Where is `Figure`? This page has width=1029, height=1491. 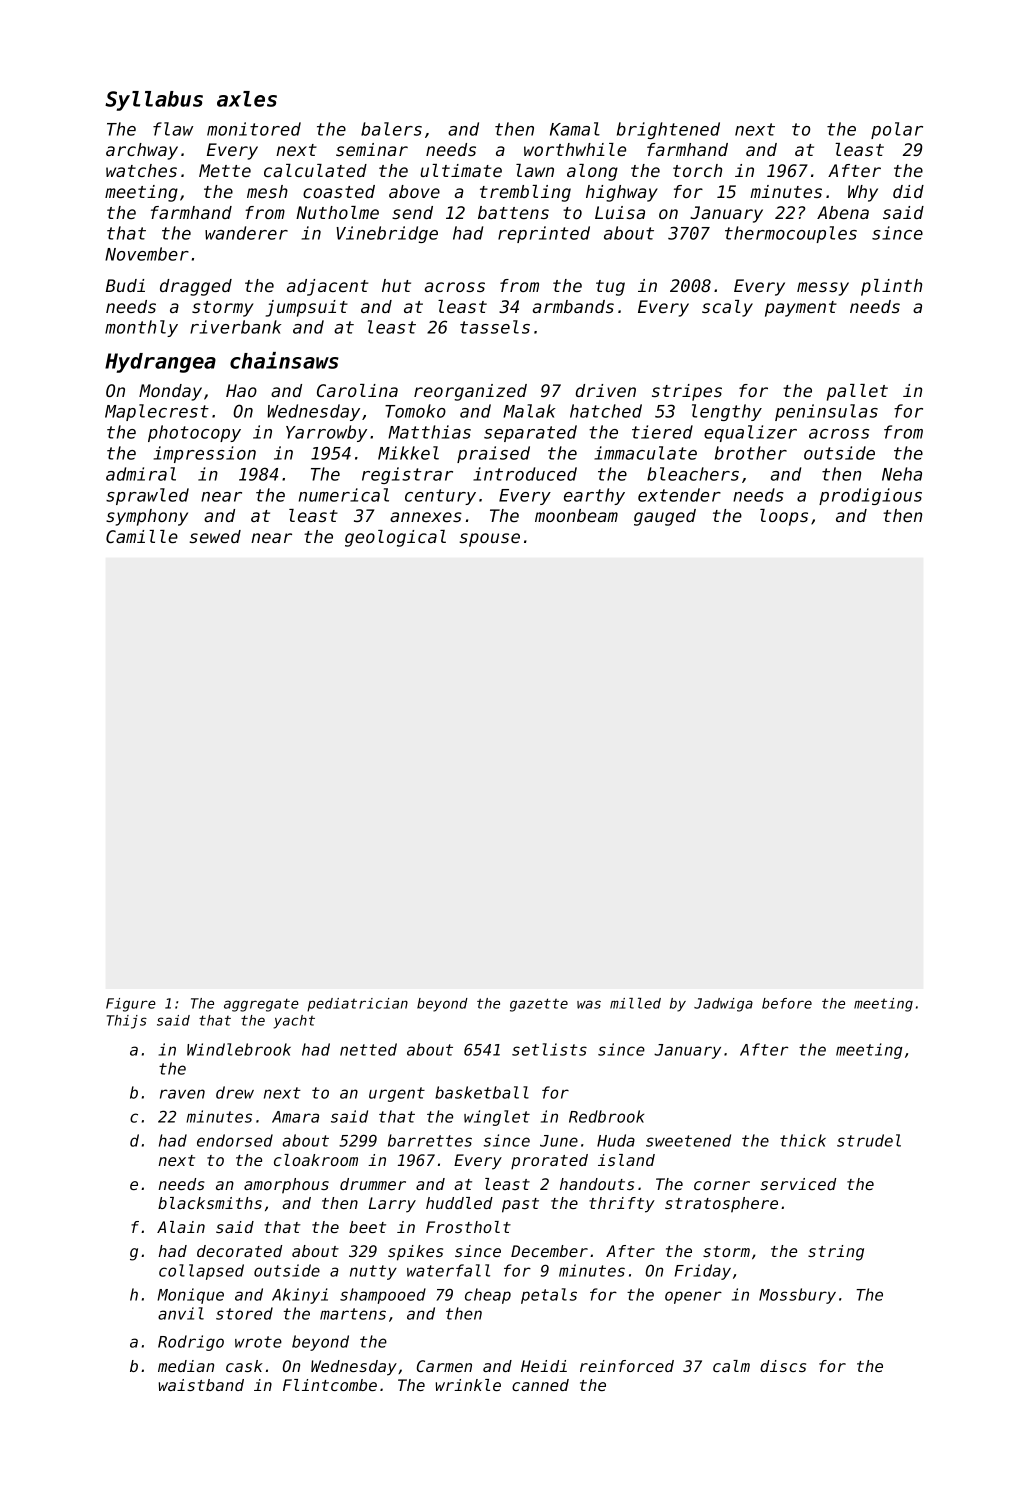 Figure is located at coordinates (131, 1005).
